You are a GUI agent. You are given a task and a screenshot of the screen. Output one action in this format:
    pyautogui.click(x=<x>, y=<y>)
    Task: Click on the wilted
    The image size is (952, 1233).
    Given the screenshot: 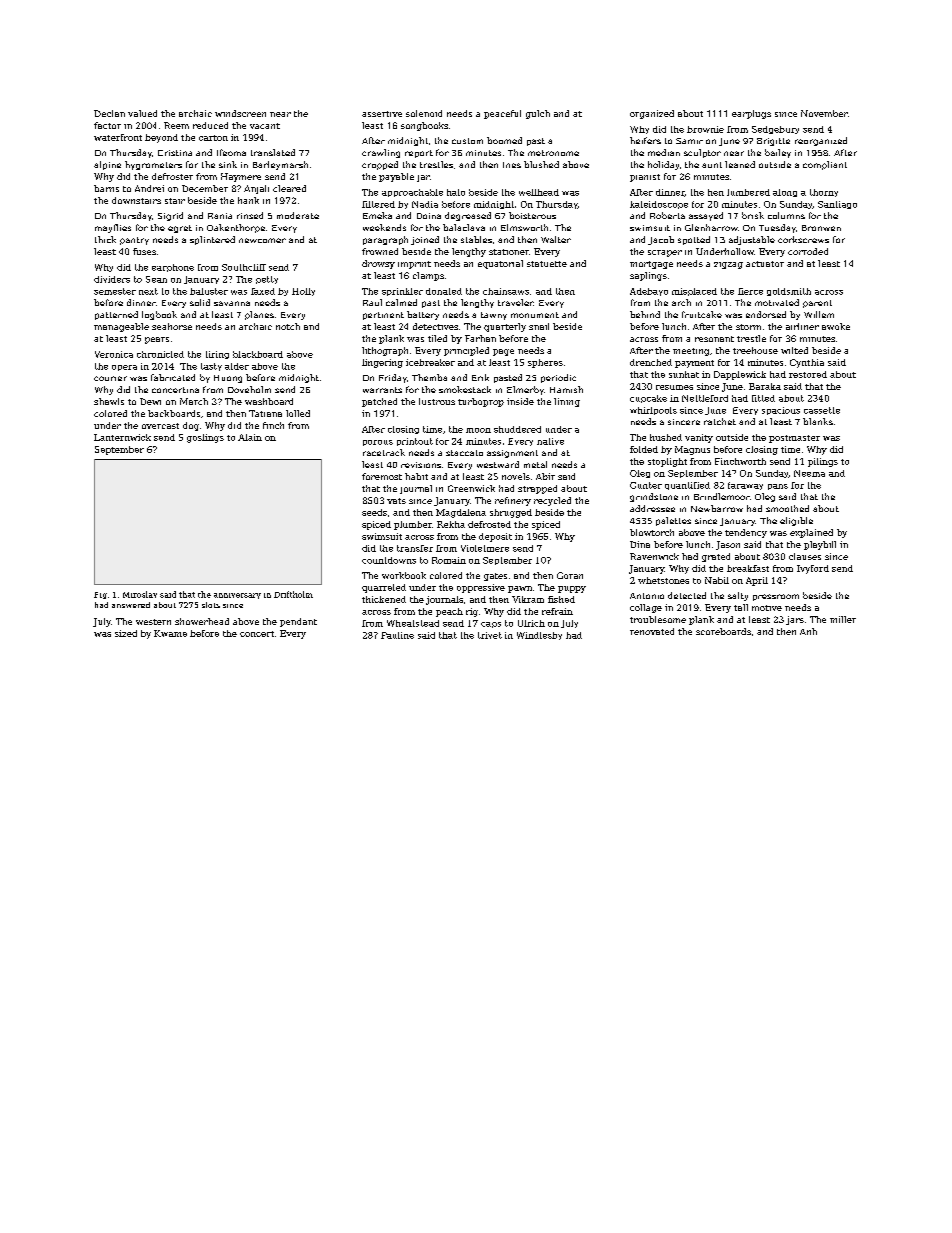 What is the action you would take?
    pyautogui.click(x=794, y=350)
